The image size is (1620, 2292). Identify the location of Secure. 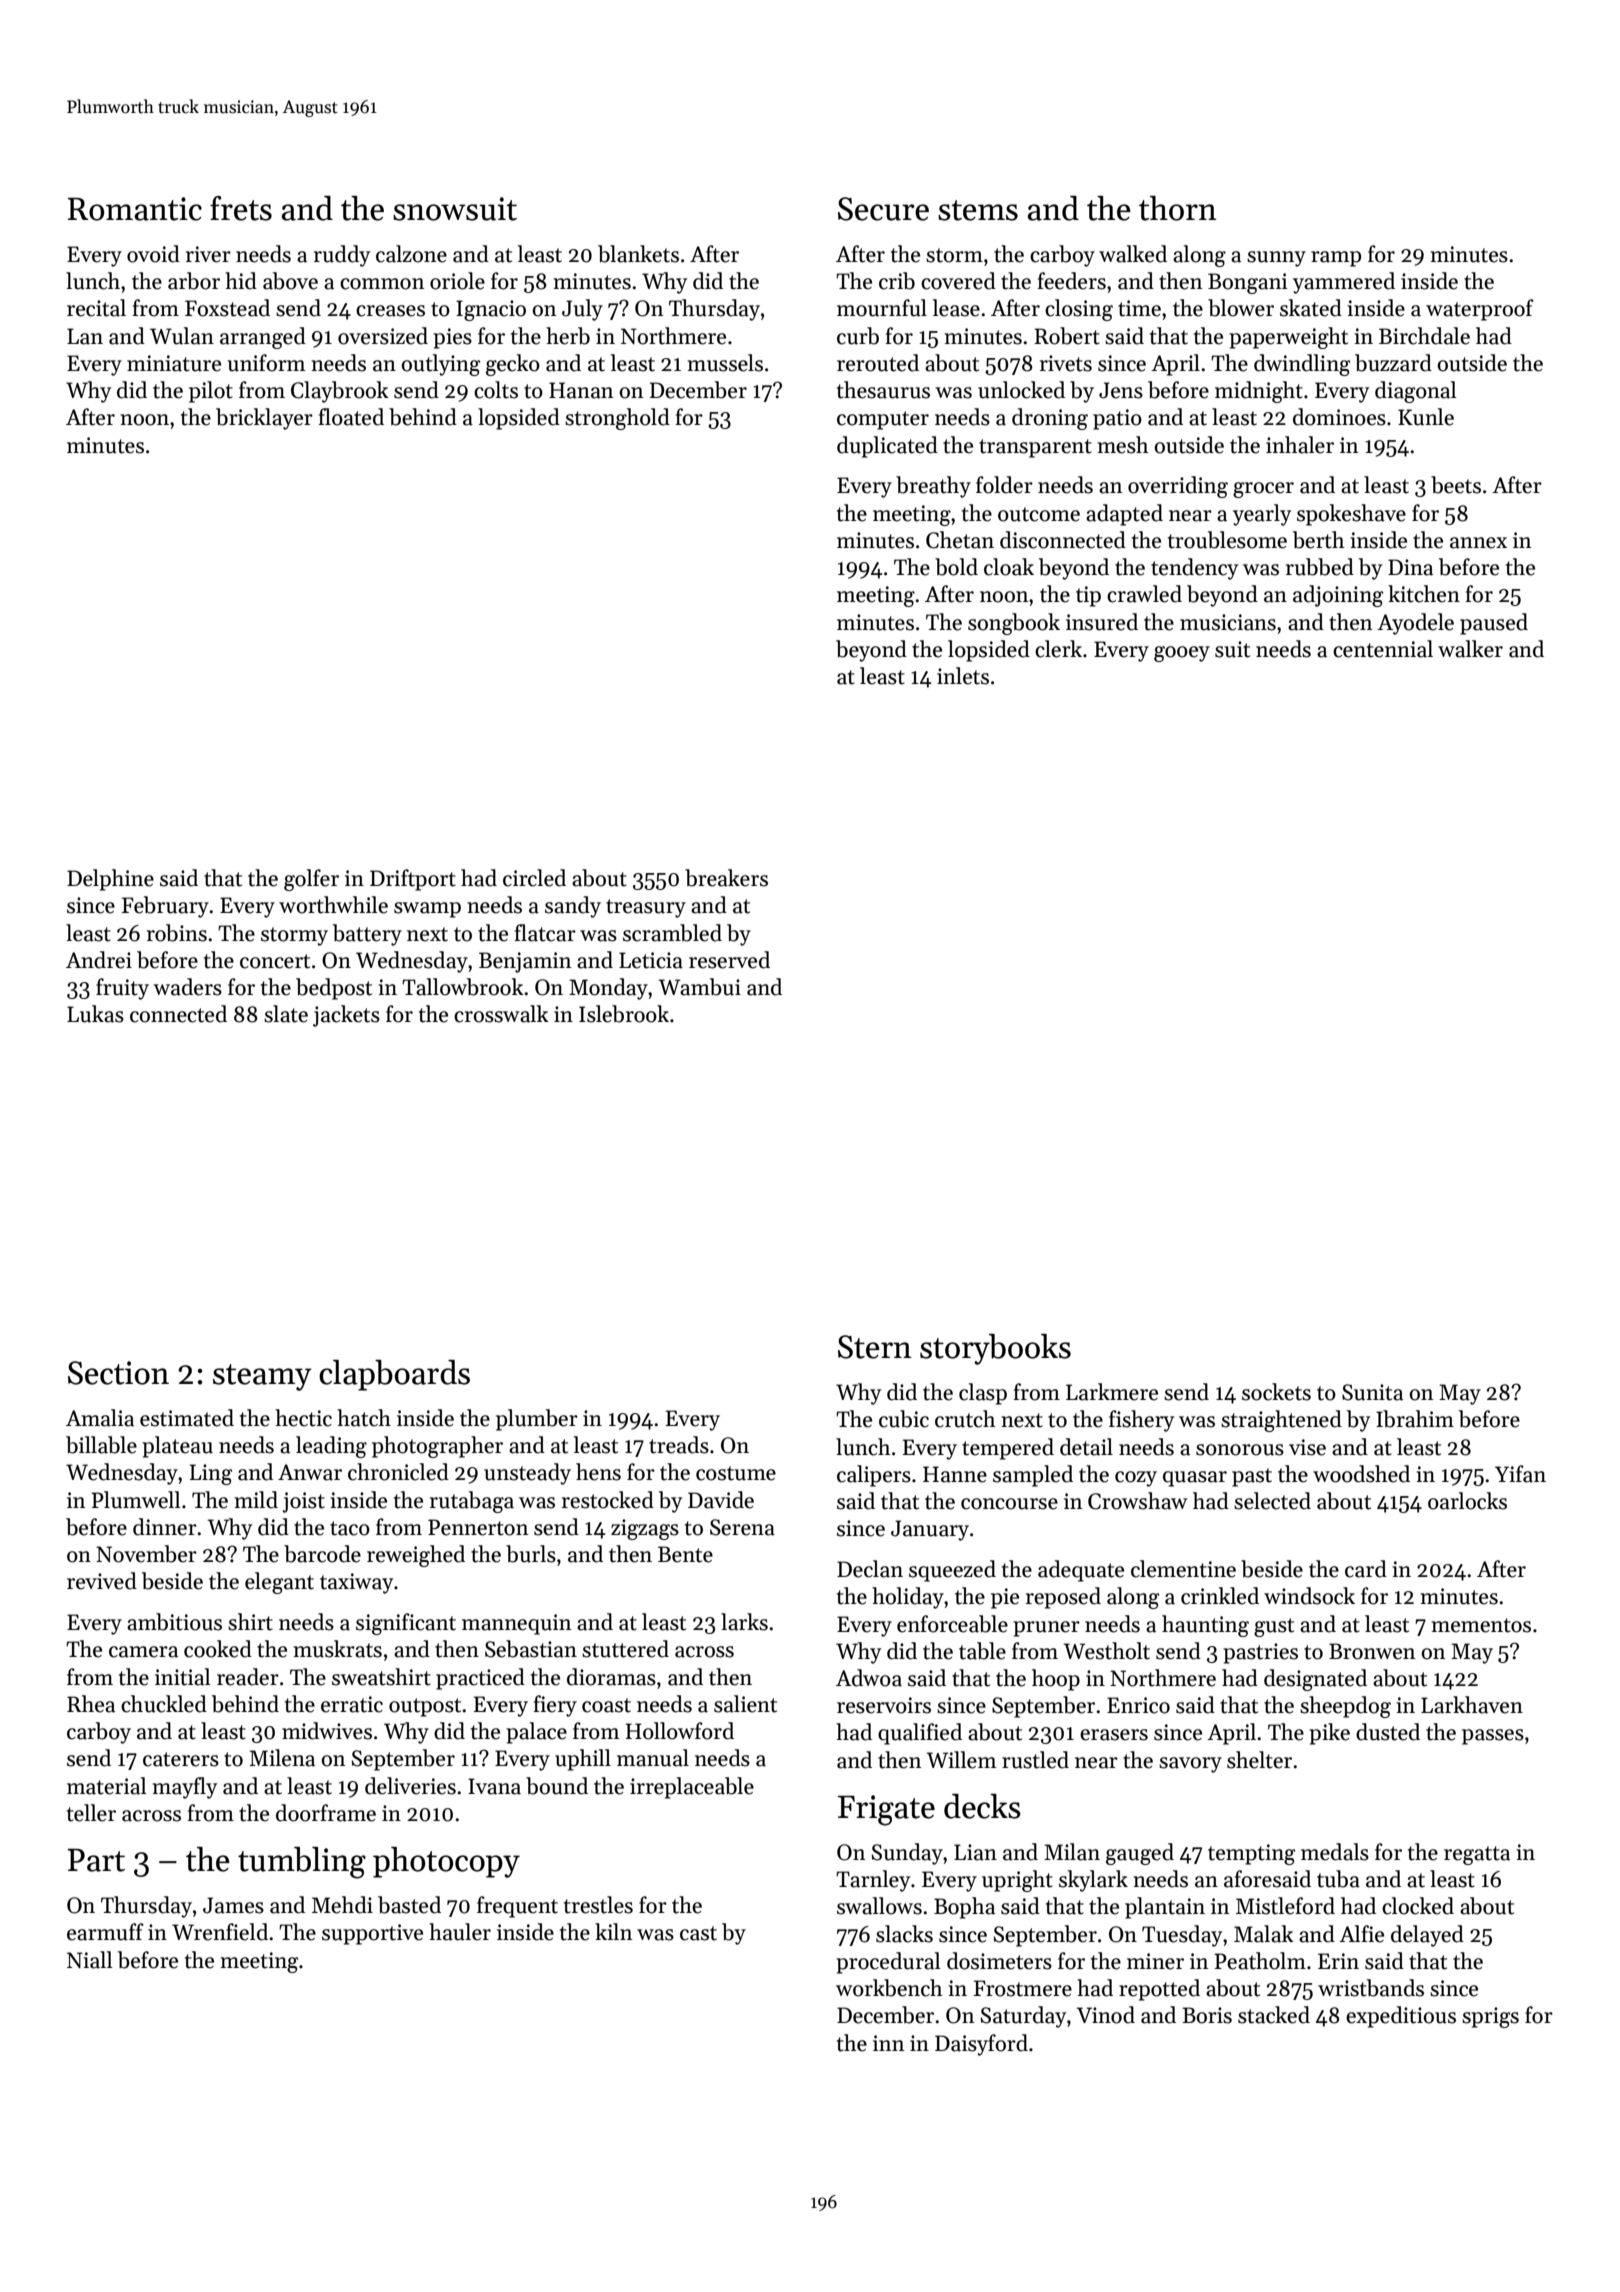
(883, 209).
